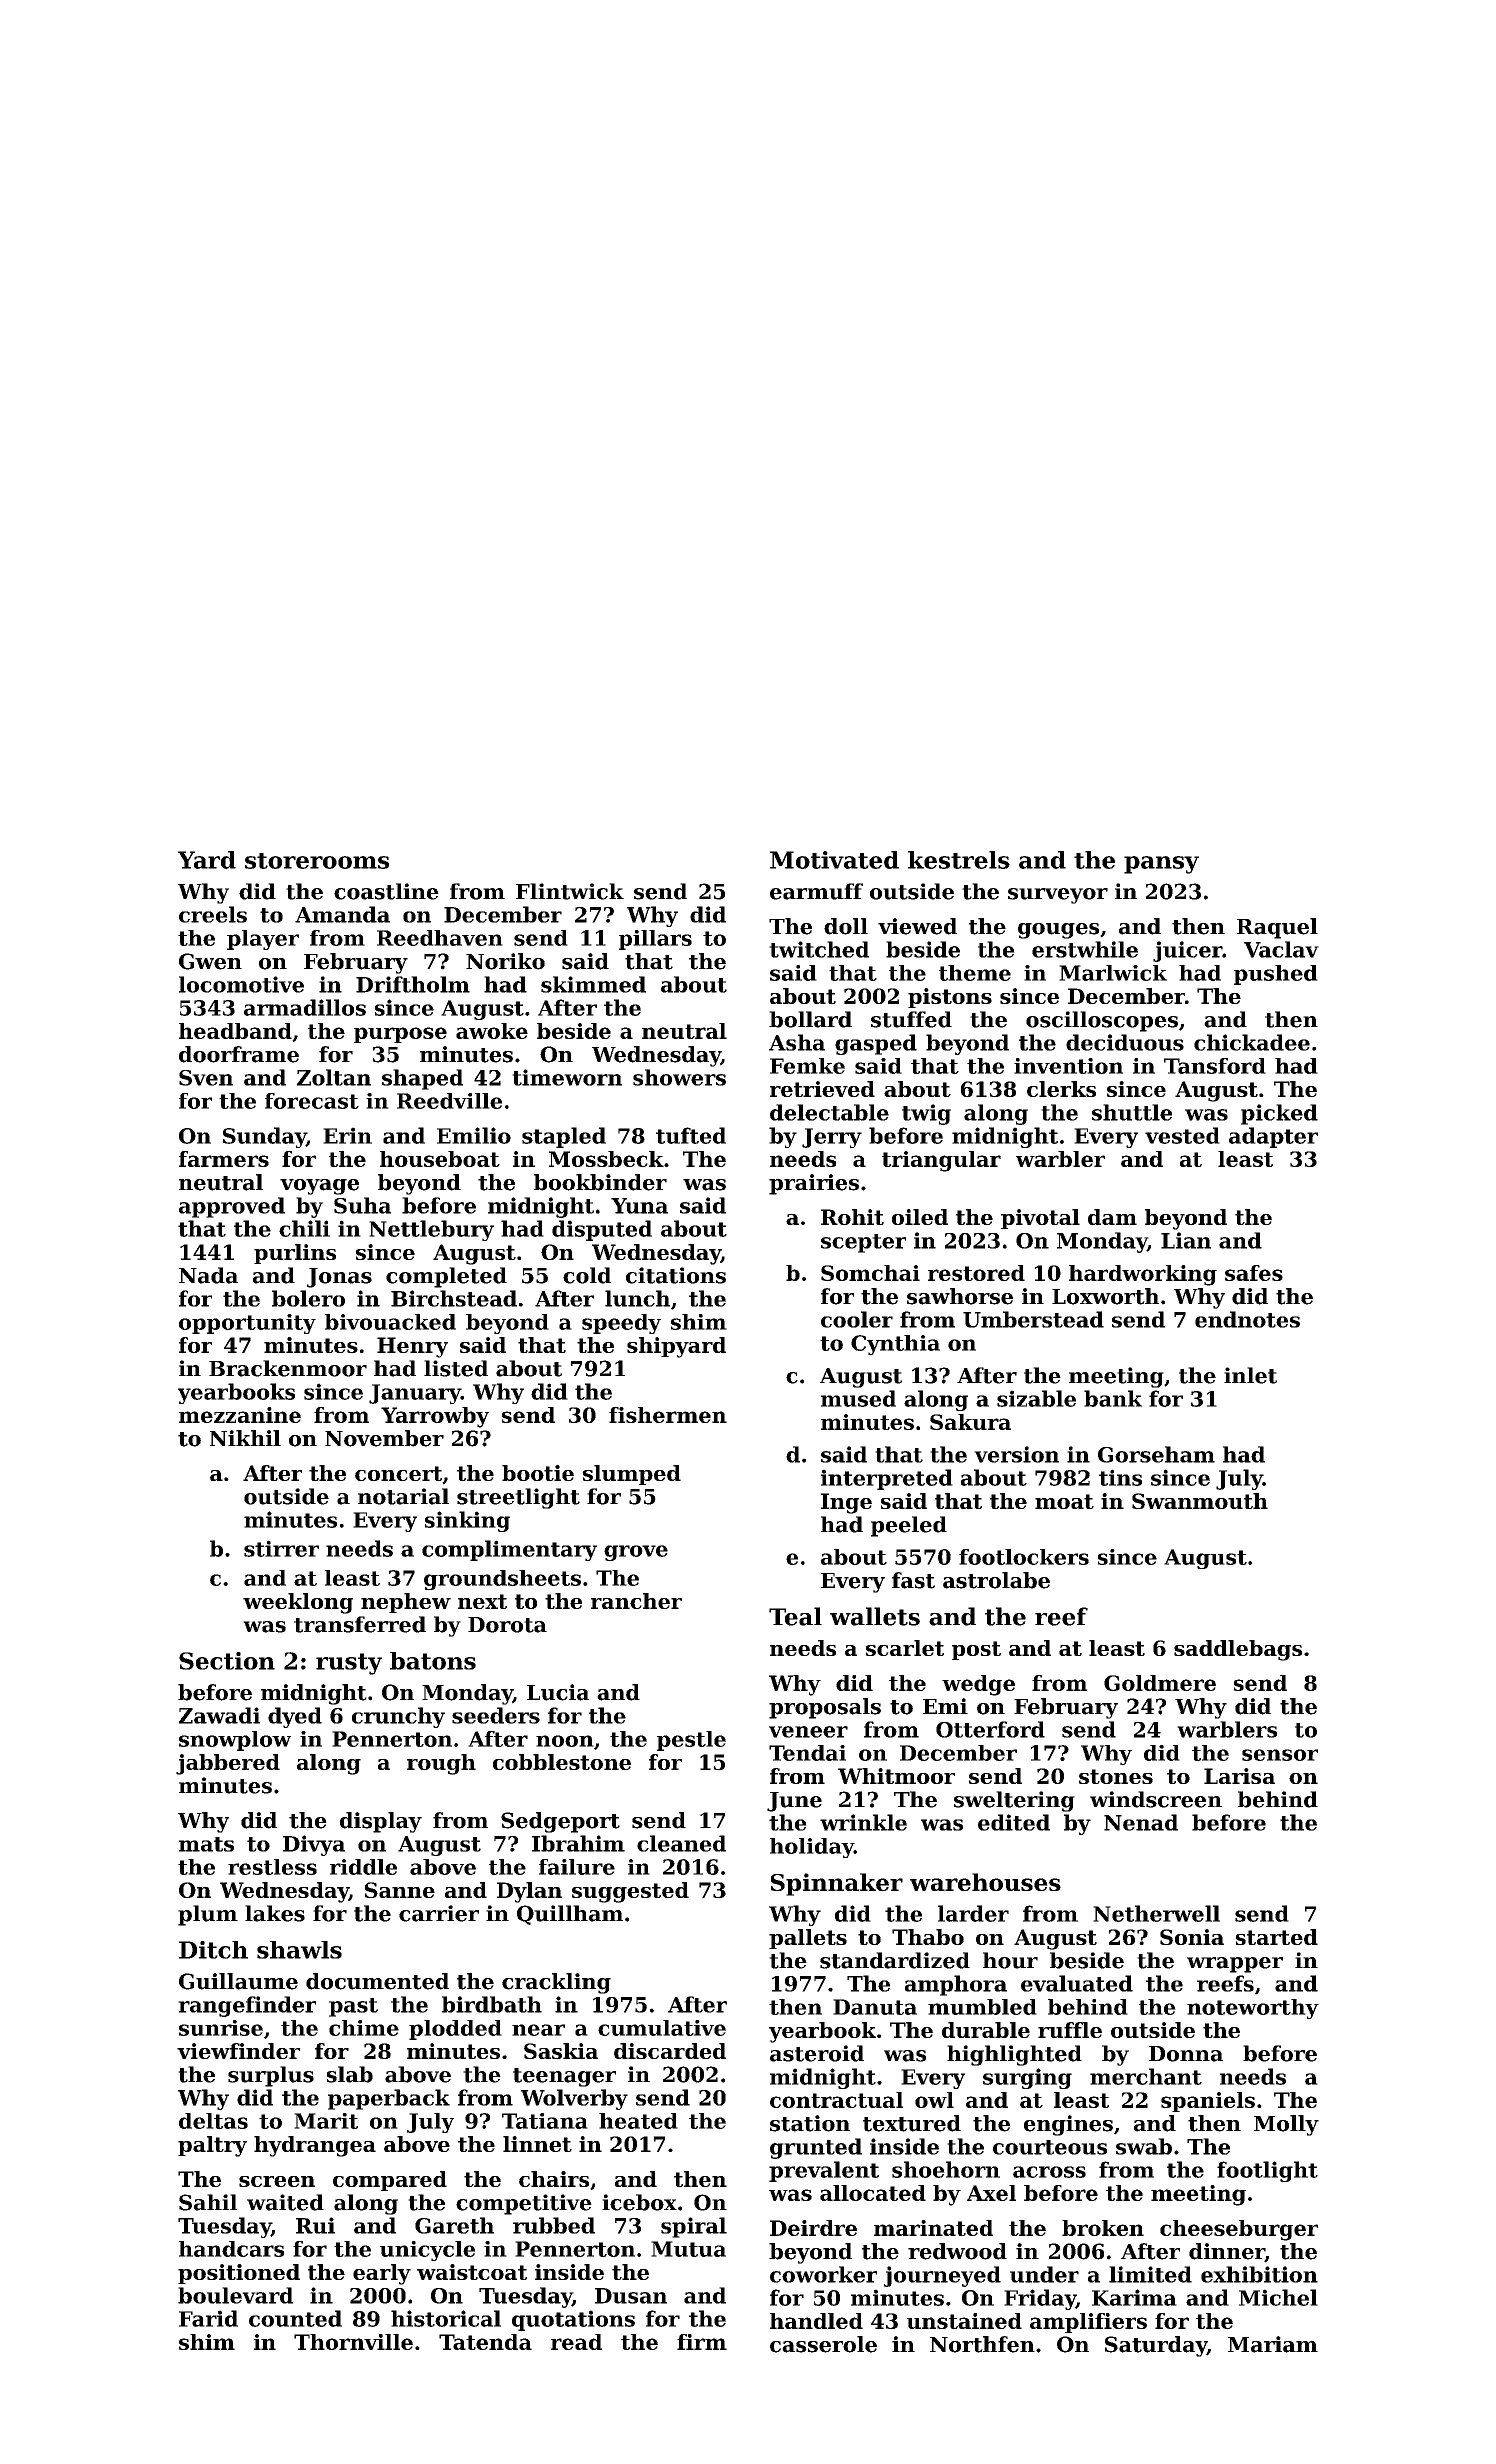 The image size is (1496, 2464). I want to click on deltas, so click(213, 2121).
